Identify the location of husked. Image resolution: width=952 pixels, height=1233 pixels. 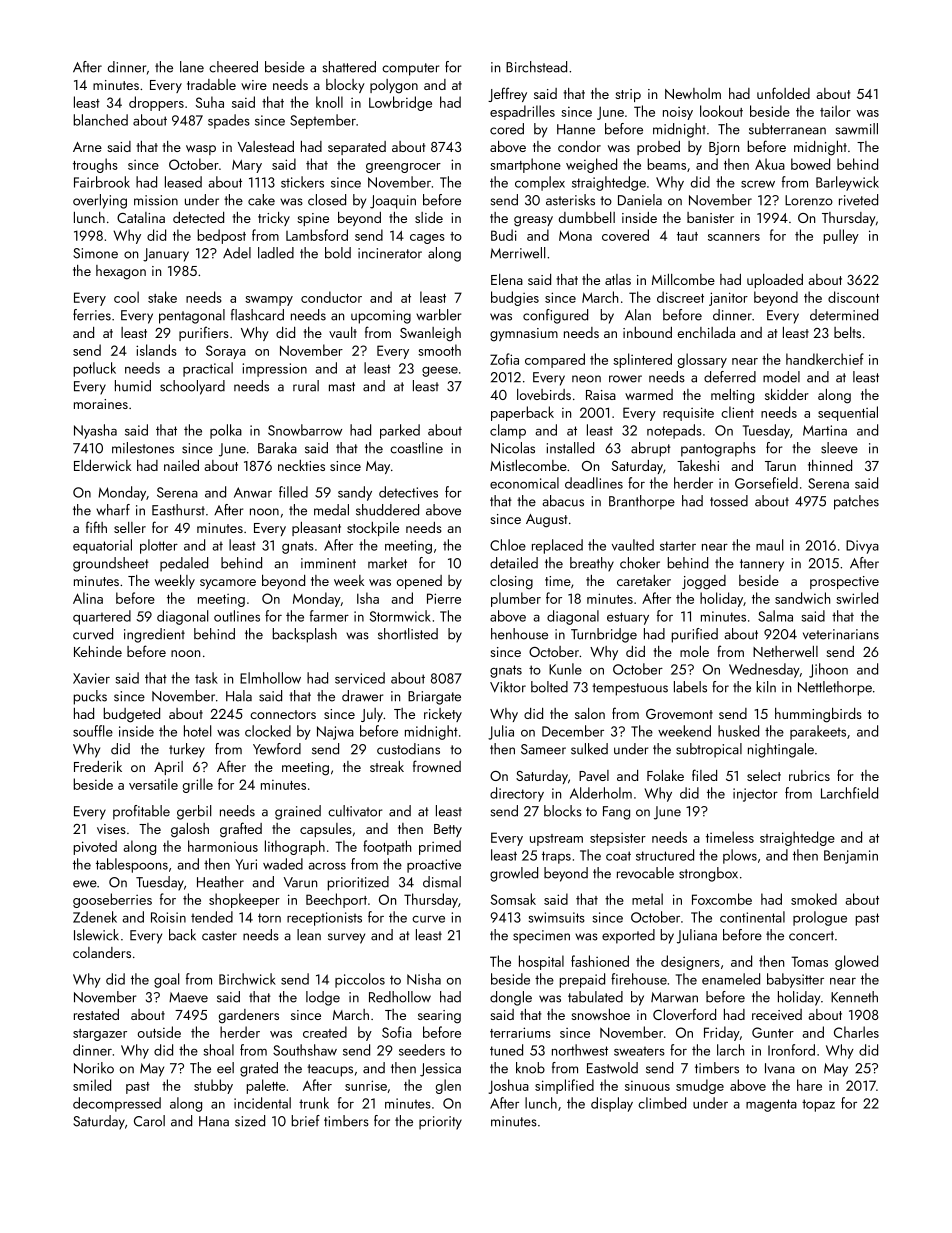
(738, 731).
